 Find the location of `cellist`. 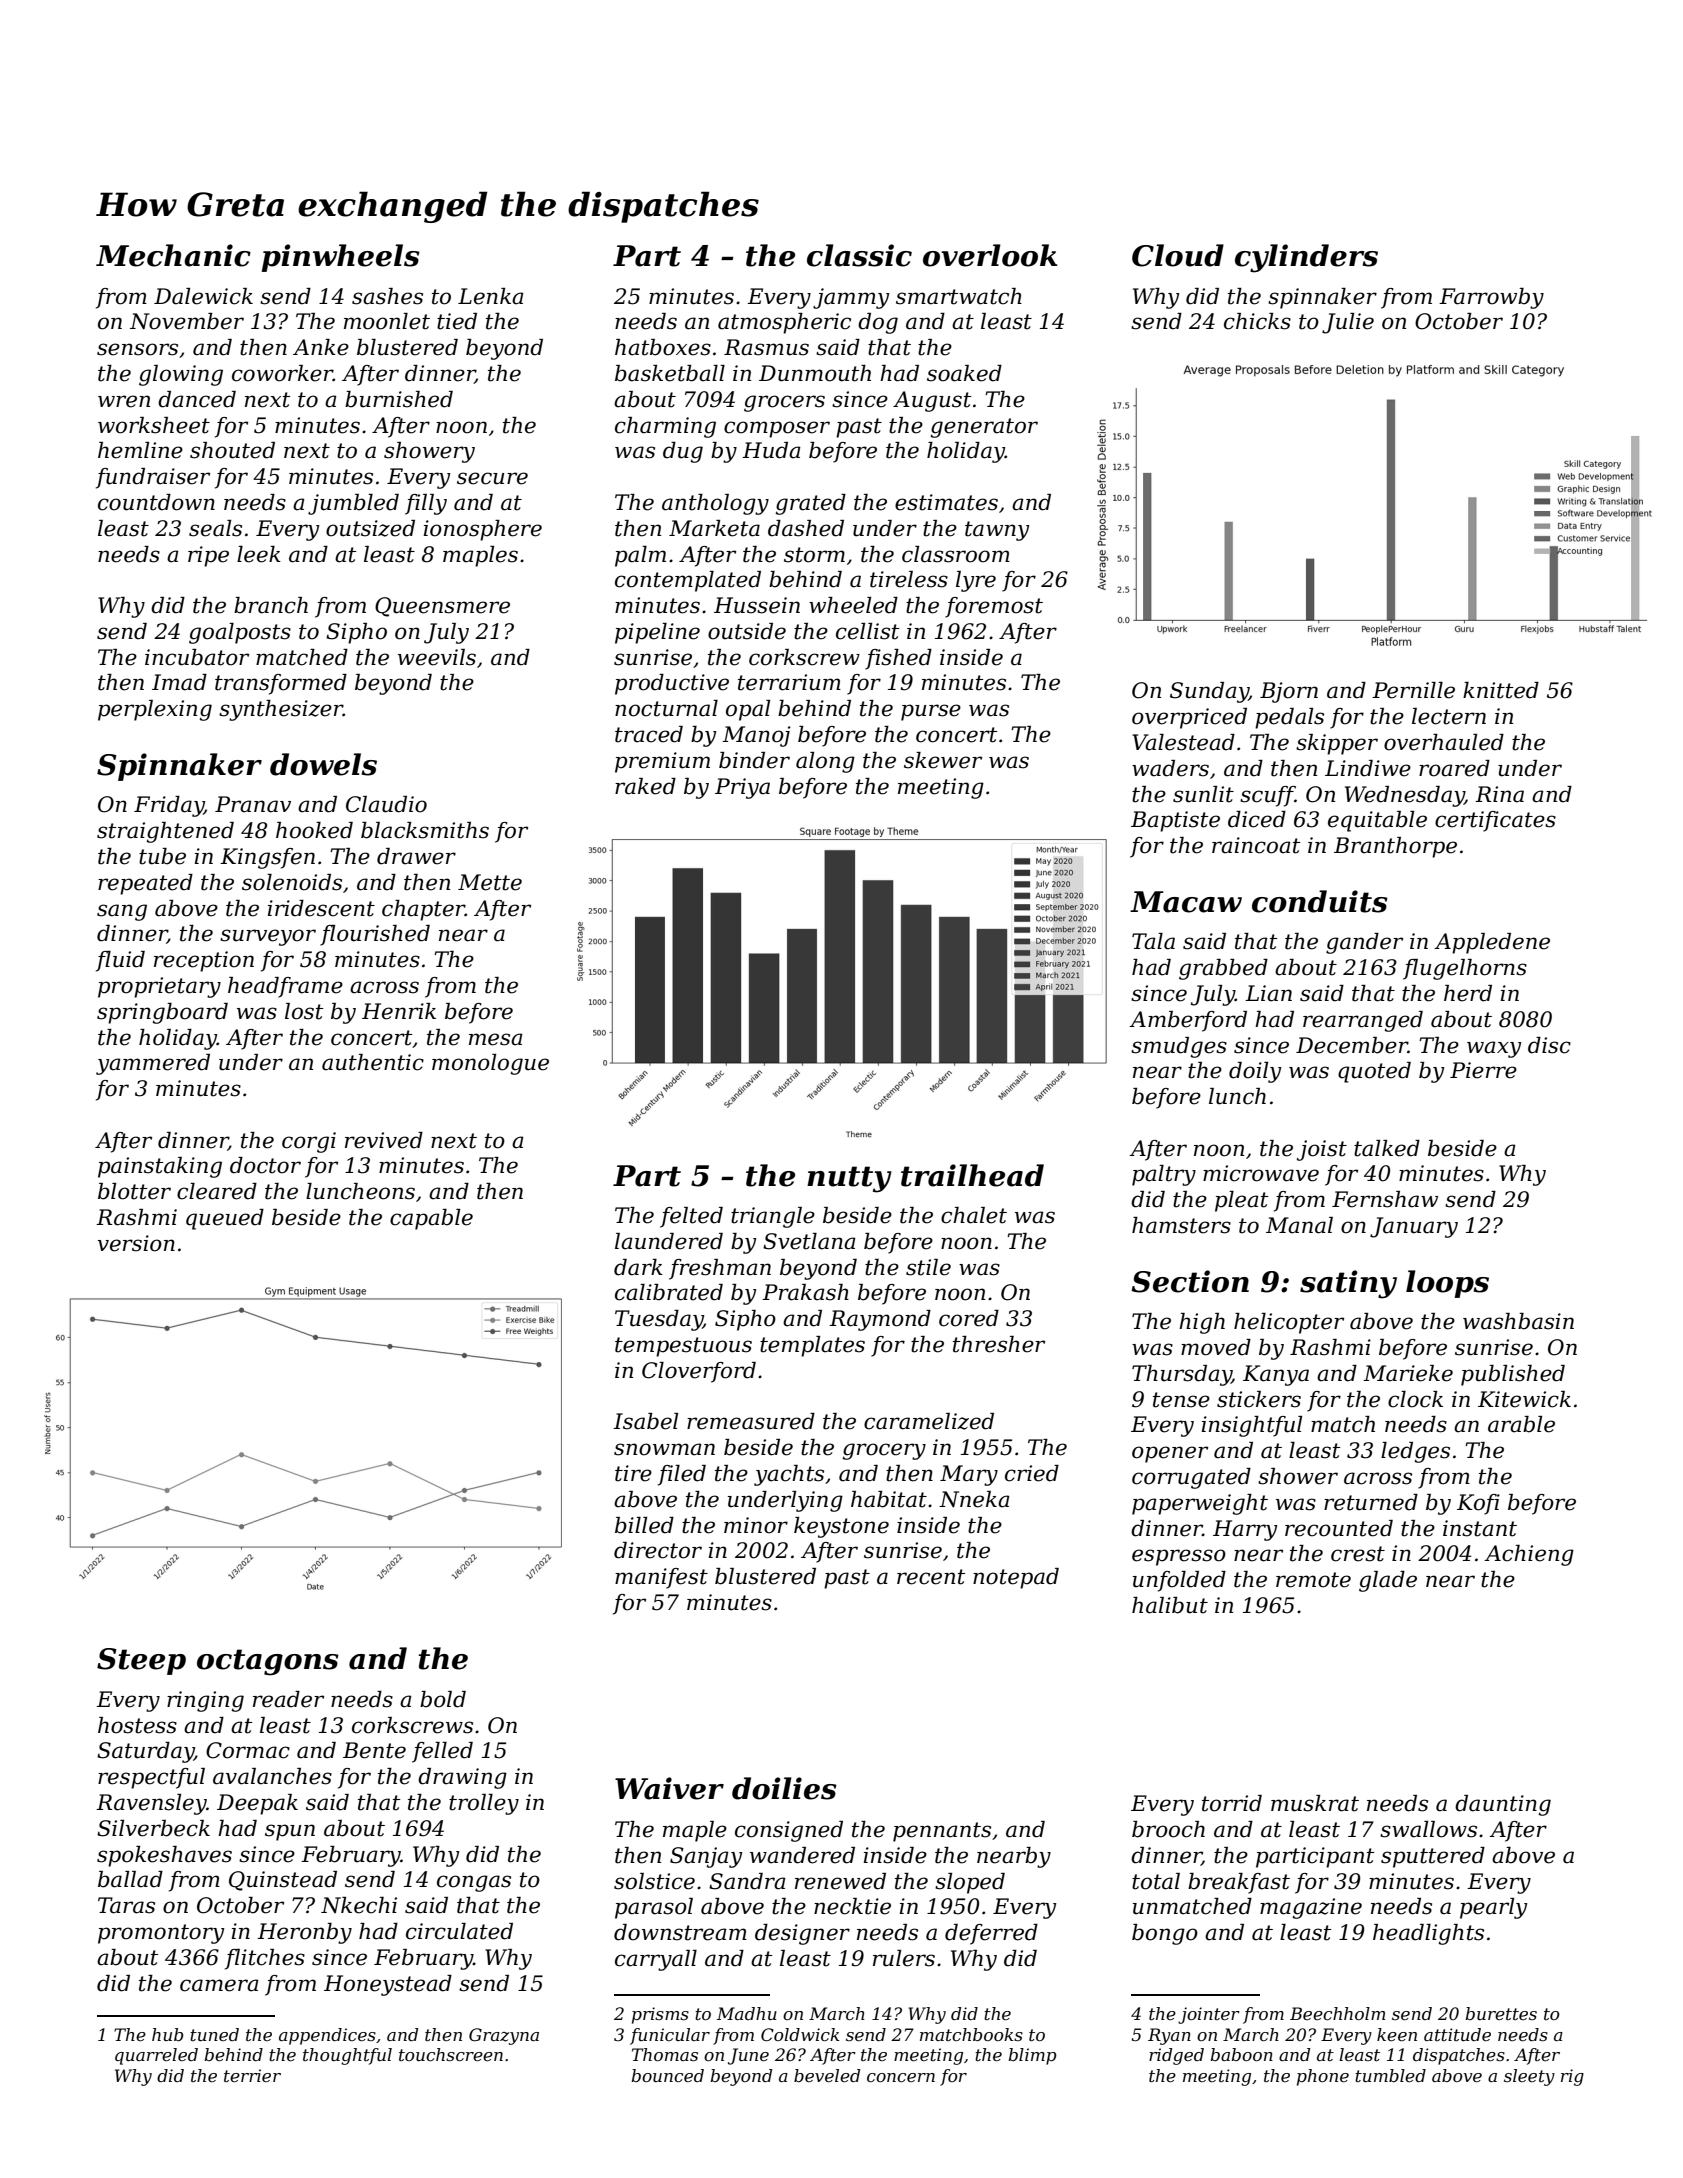

cellist is located at coordinates (867, 631).
